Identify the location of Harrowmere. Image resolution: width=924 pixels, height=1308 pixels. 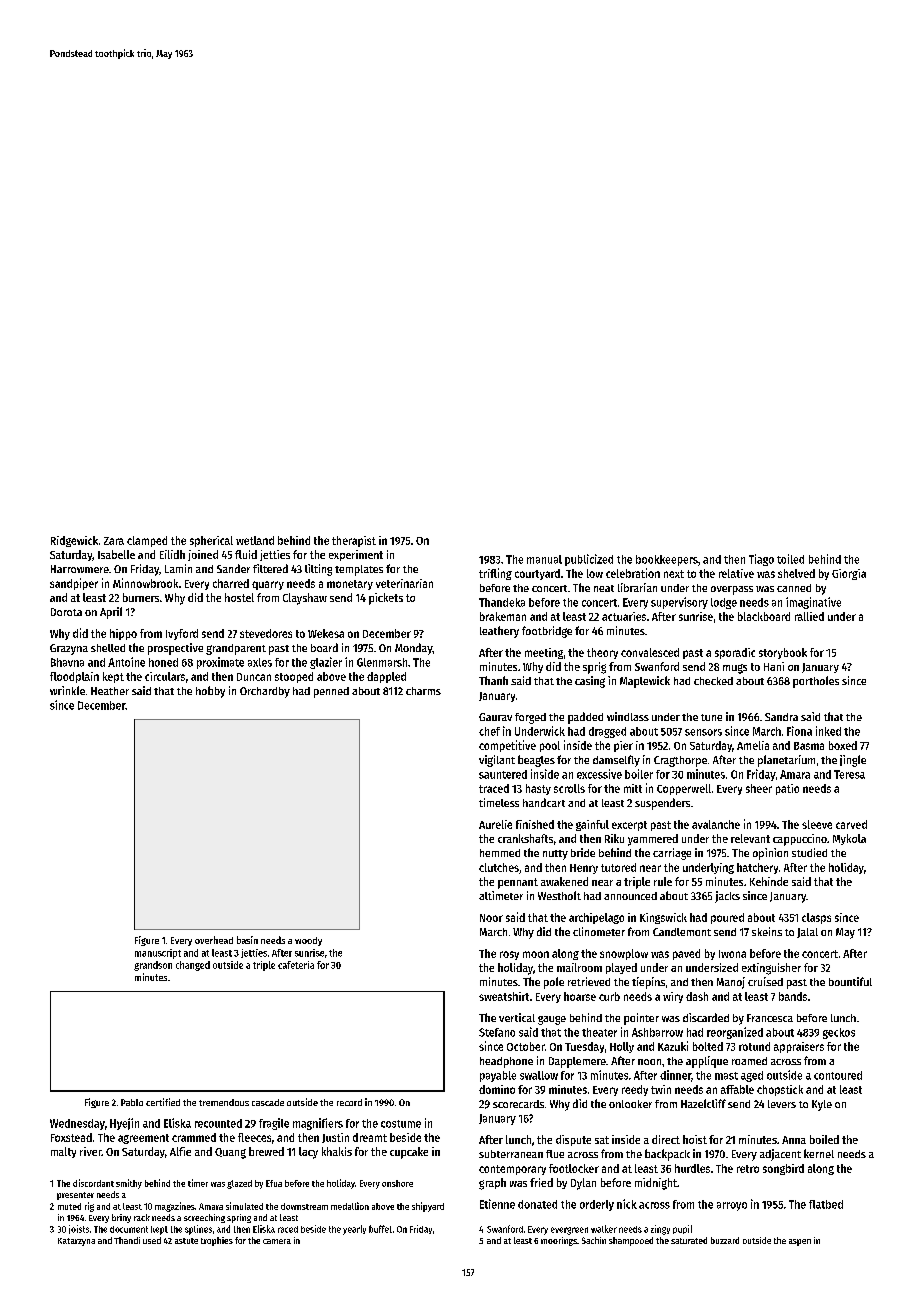
(80, 569).
